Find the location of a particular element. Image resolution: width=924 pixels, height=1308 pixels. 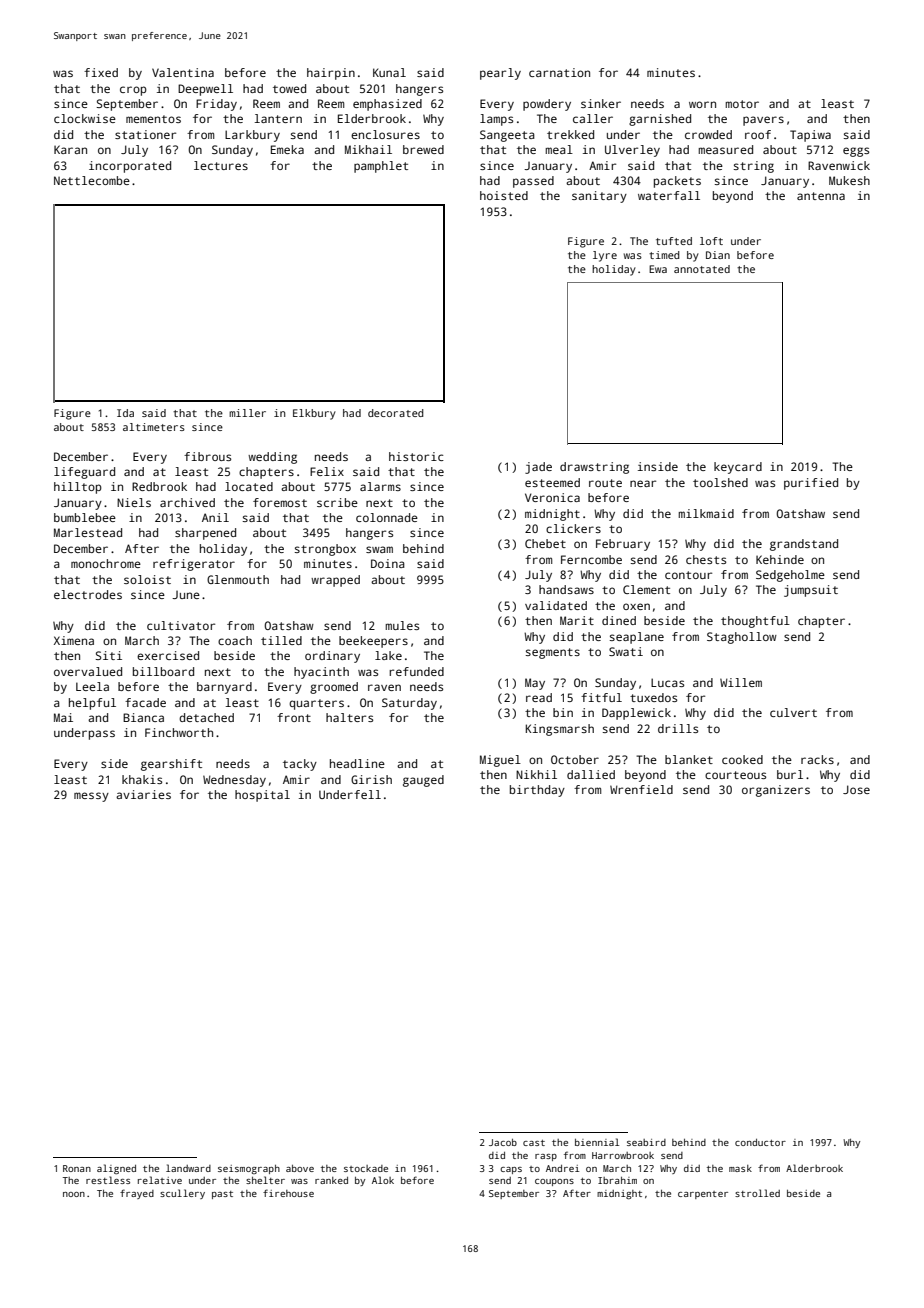

annotated is located at coordinates (702, 269).
